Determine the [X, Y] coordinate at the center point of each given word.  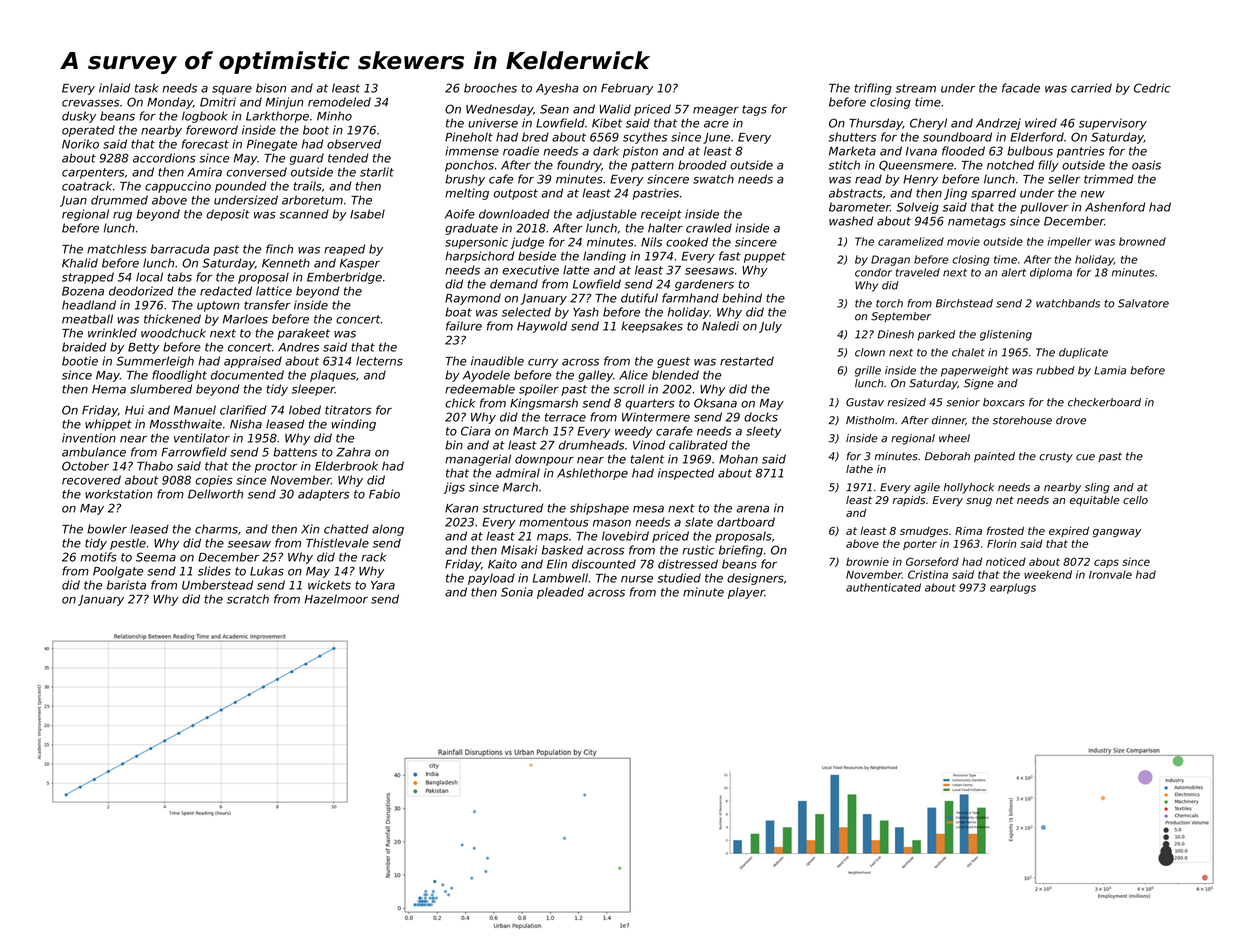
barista [126, 585]
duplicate [1083, 353]
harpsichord [479, 257]
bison [271, 88]
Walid [615, 109]
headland [89, 305]
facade [1021, 88]
